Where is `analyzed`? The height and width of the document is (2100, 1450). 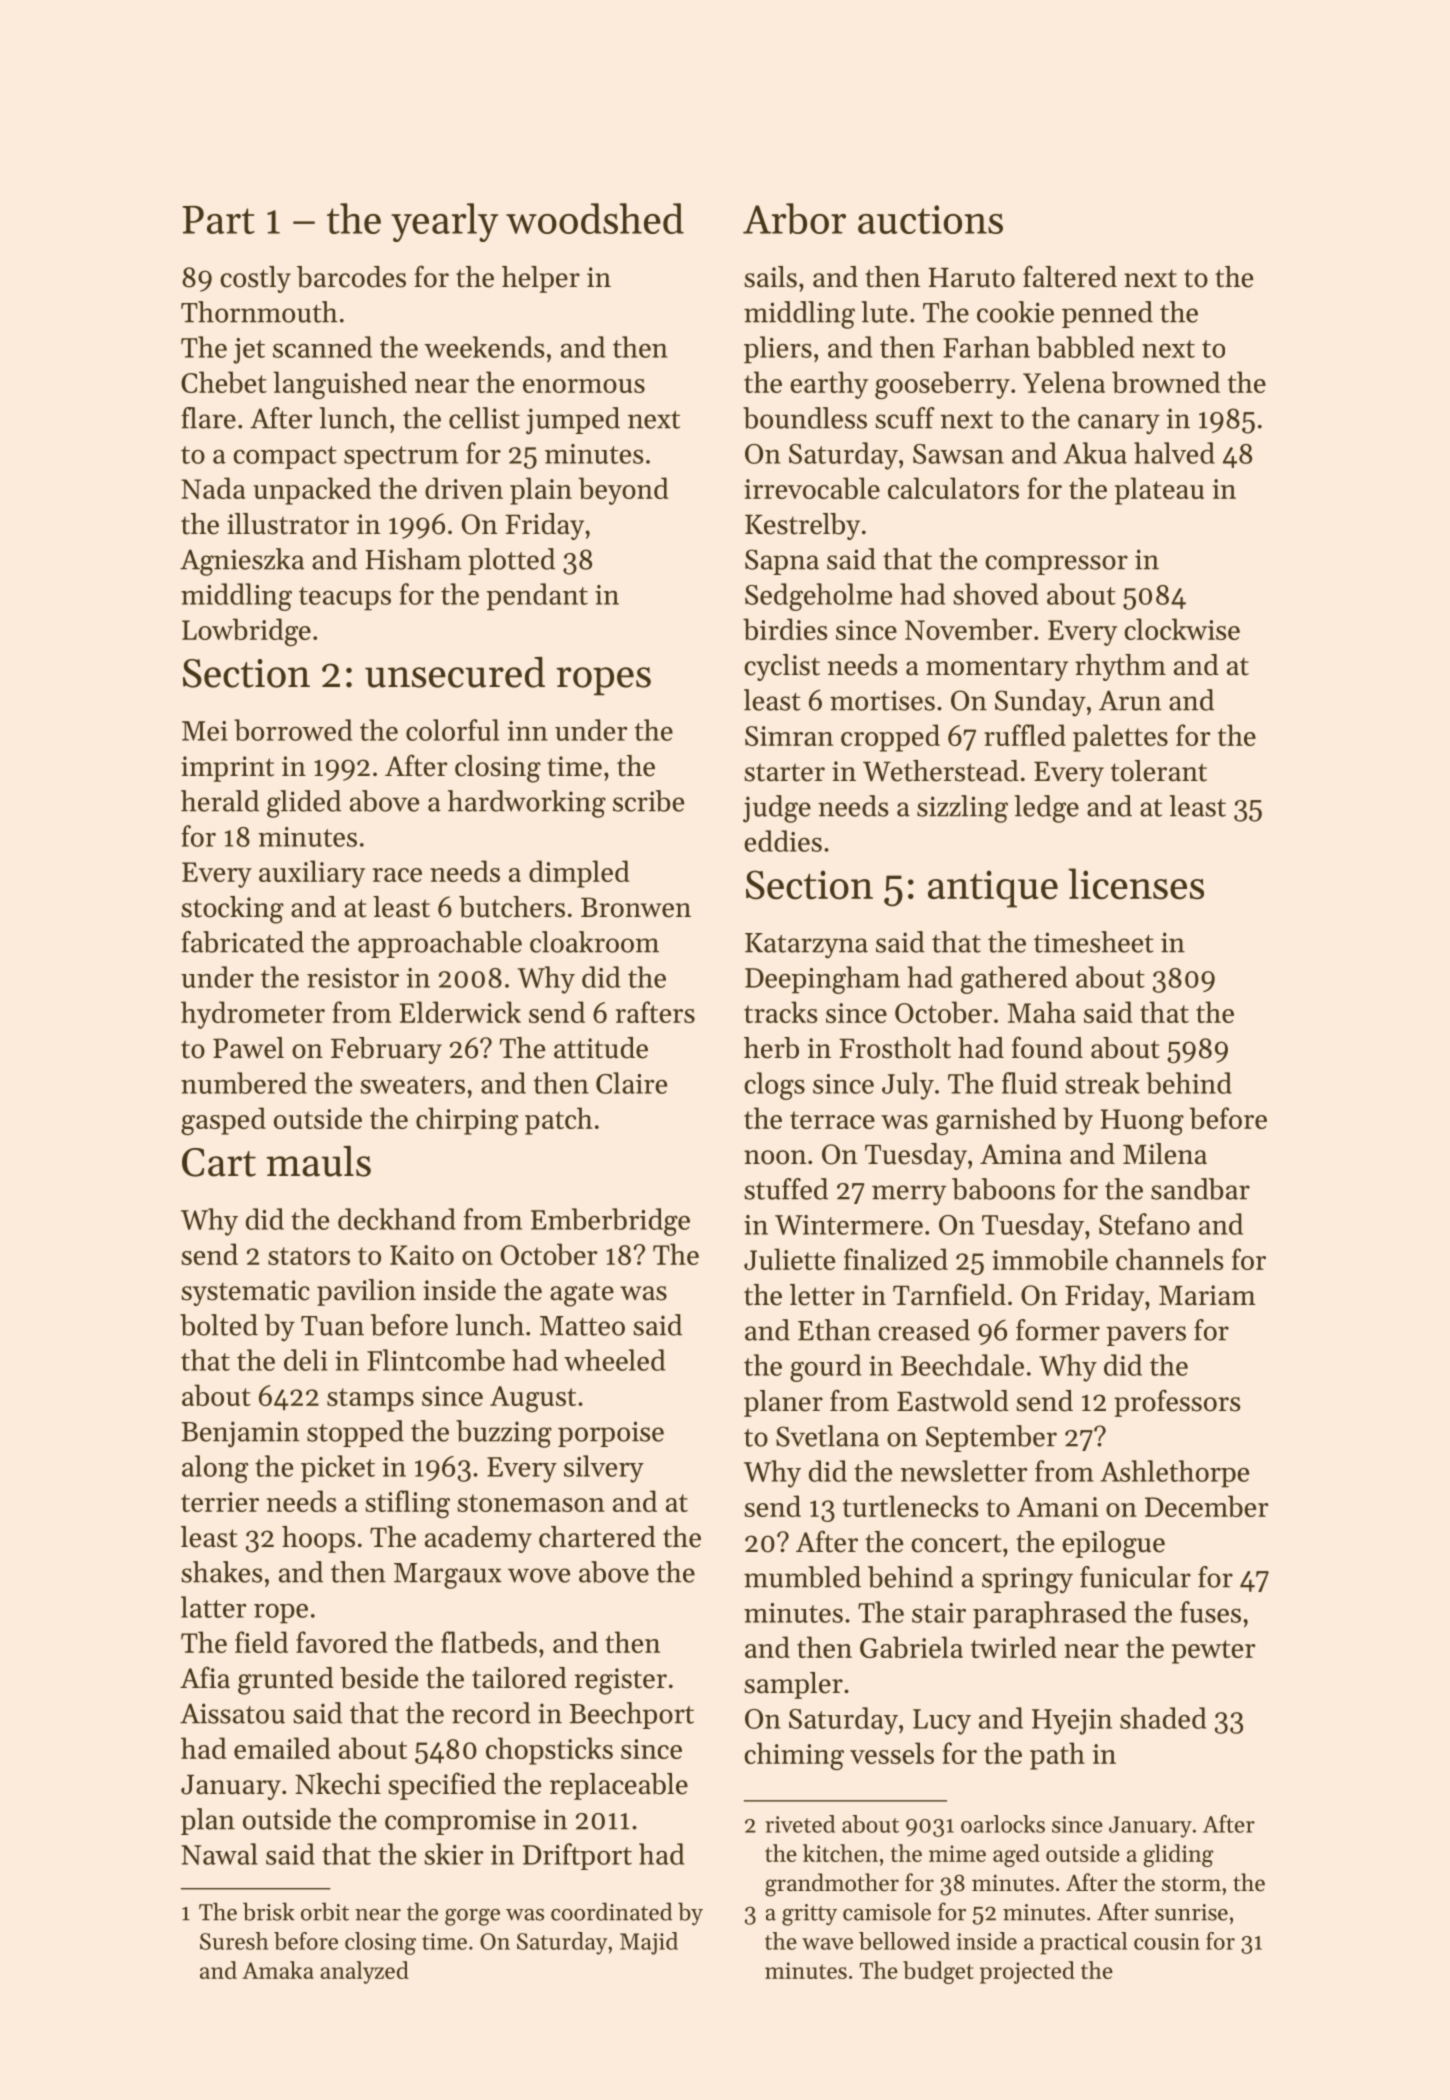 analyzed is located at coordinates (364, 1972).
